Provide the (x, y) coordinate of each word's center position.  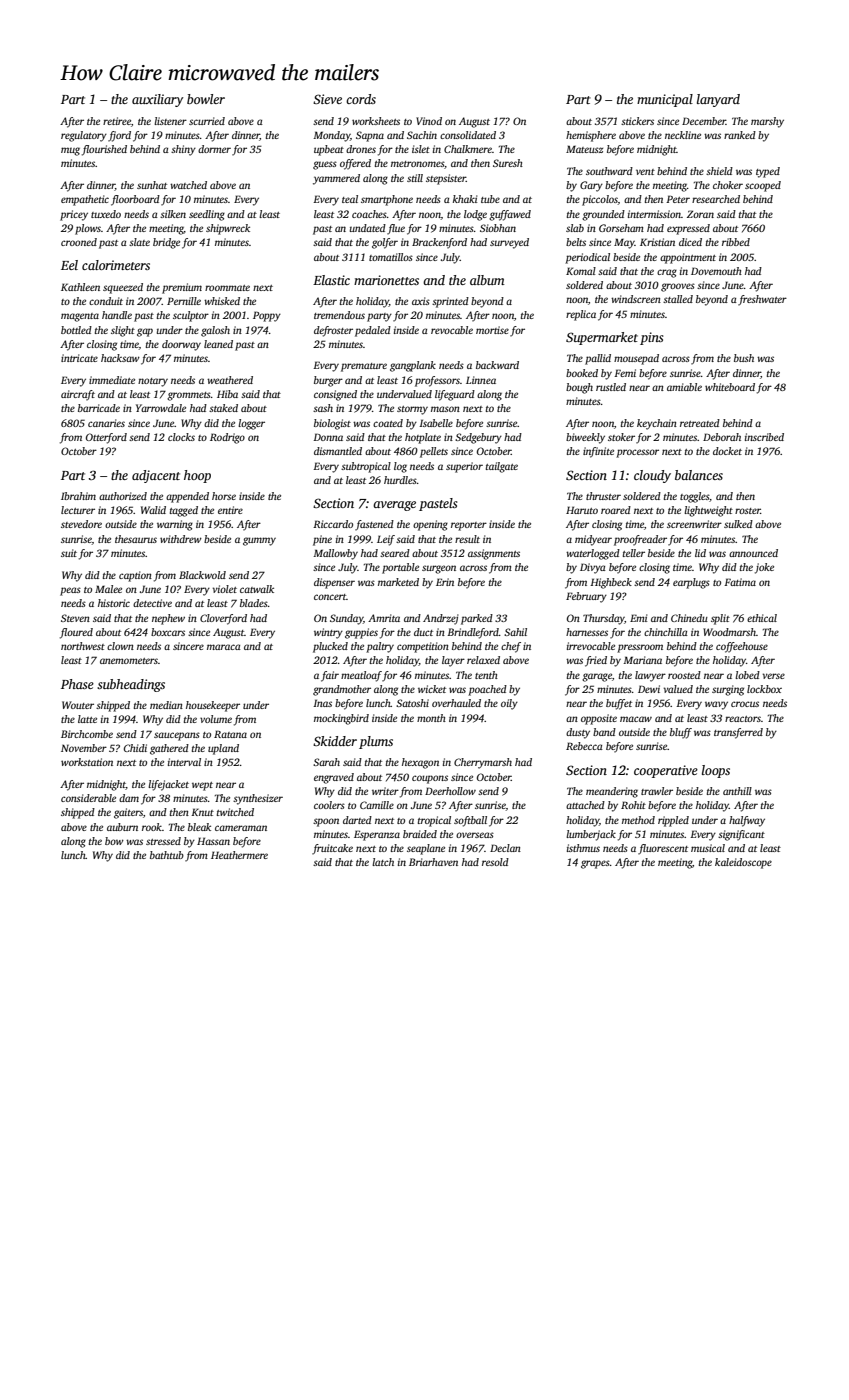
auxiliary (157, 100)
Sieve (327, 99)
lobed (747, 675)
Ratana (230, 734)
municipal (665, 100)
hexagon (420, 763)
